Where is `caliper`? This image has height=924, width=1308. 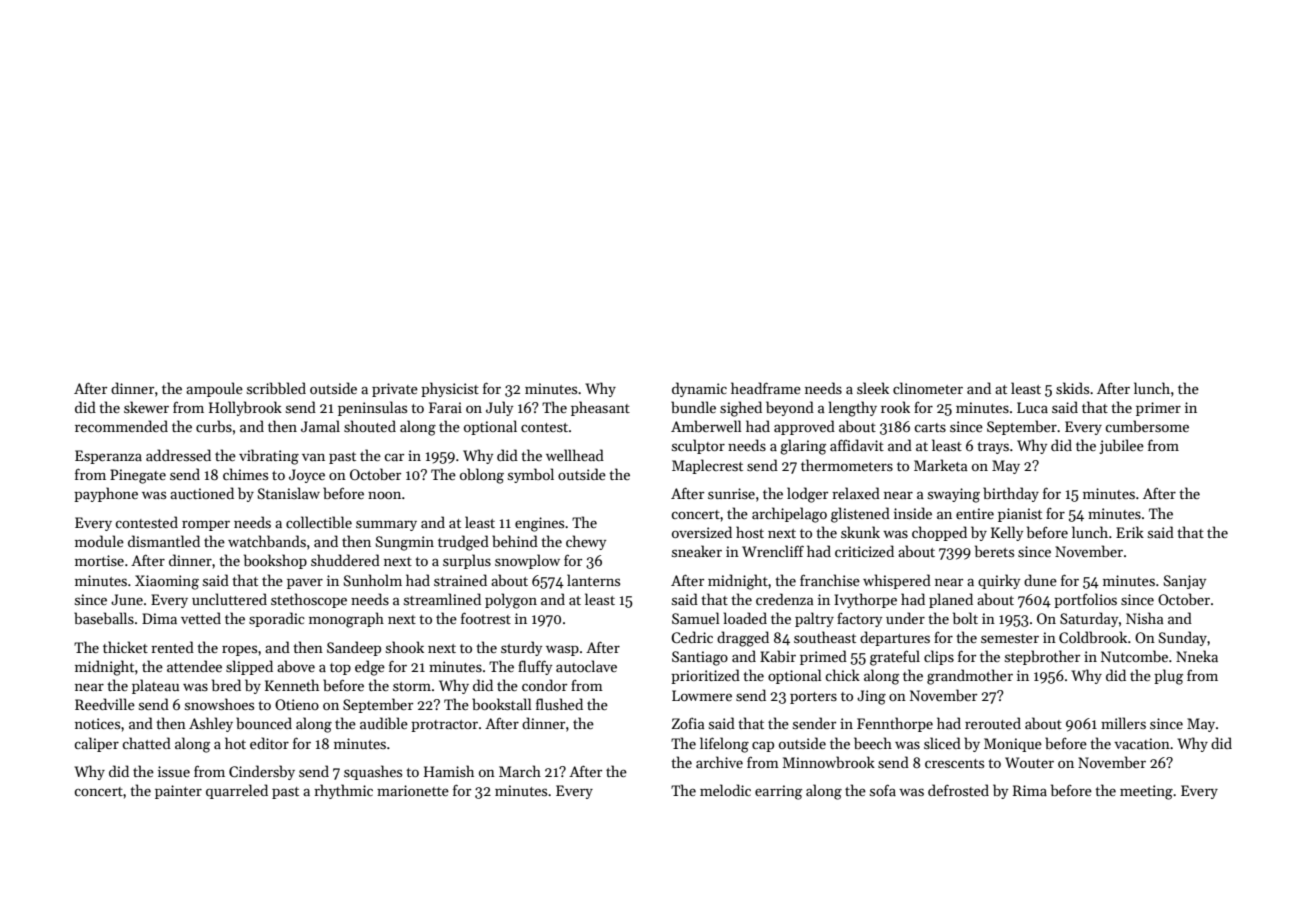 caliper is located at coordinates (97, 744).
